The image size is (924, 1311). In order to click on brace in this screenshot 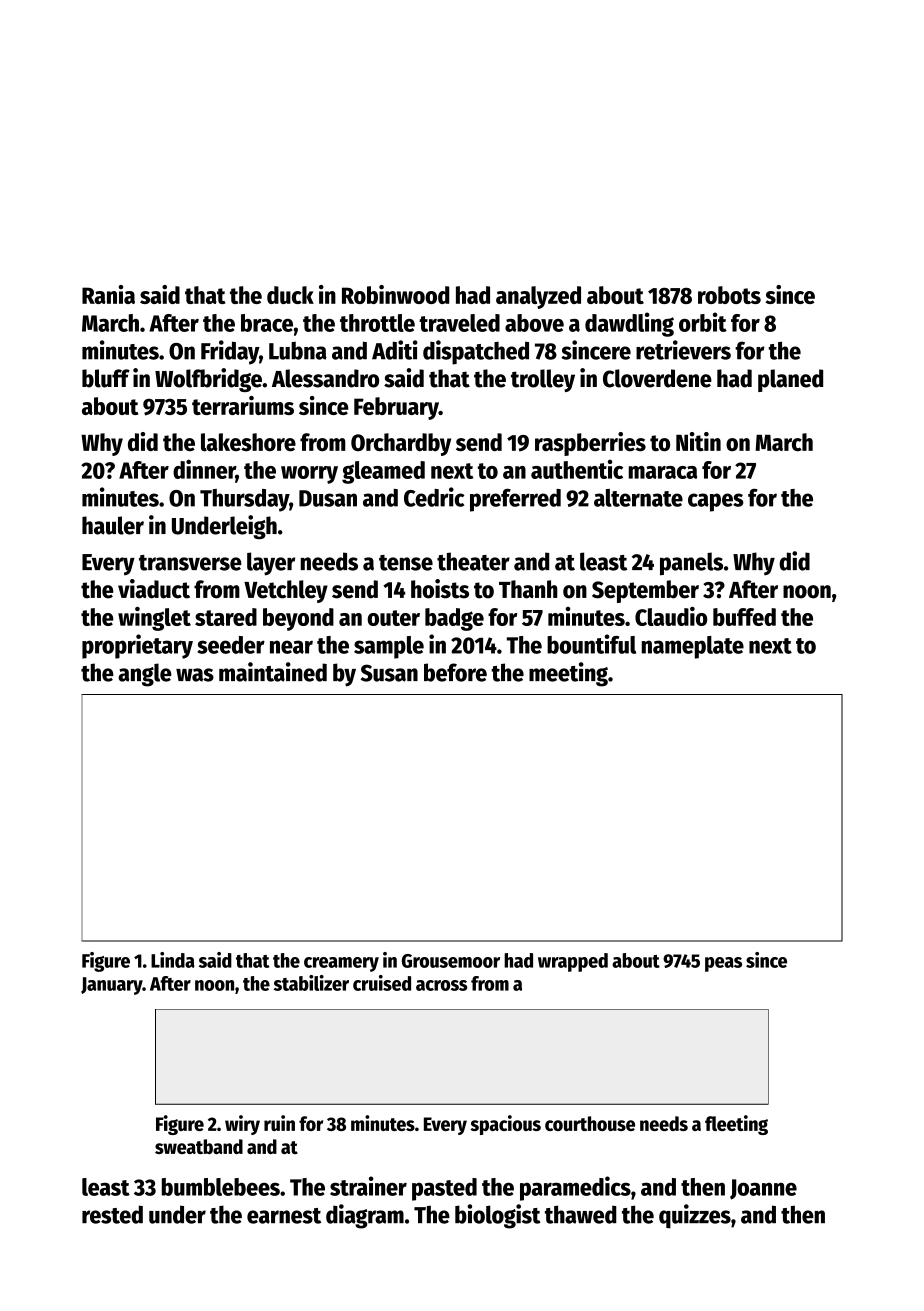, I will do `click(267, 323)`.
